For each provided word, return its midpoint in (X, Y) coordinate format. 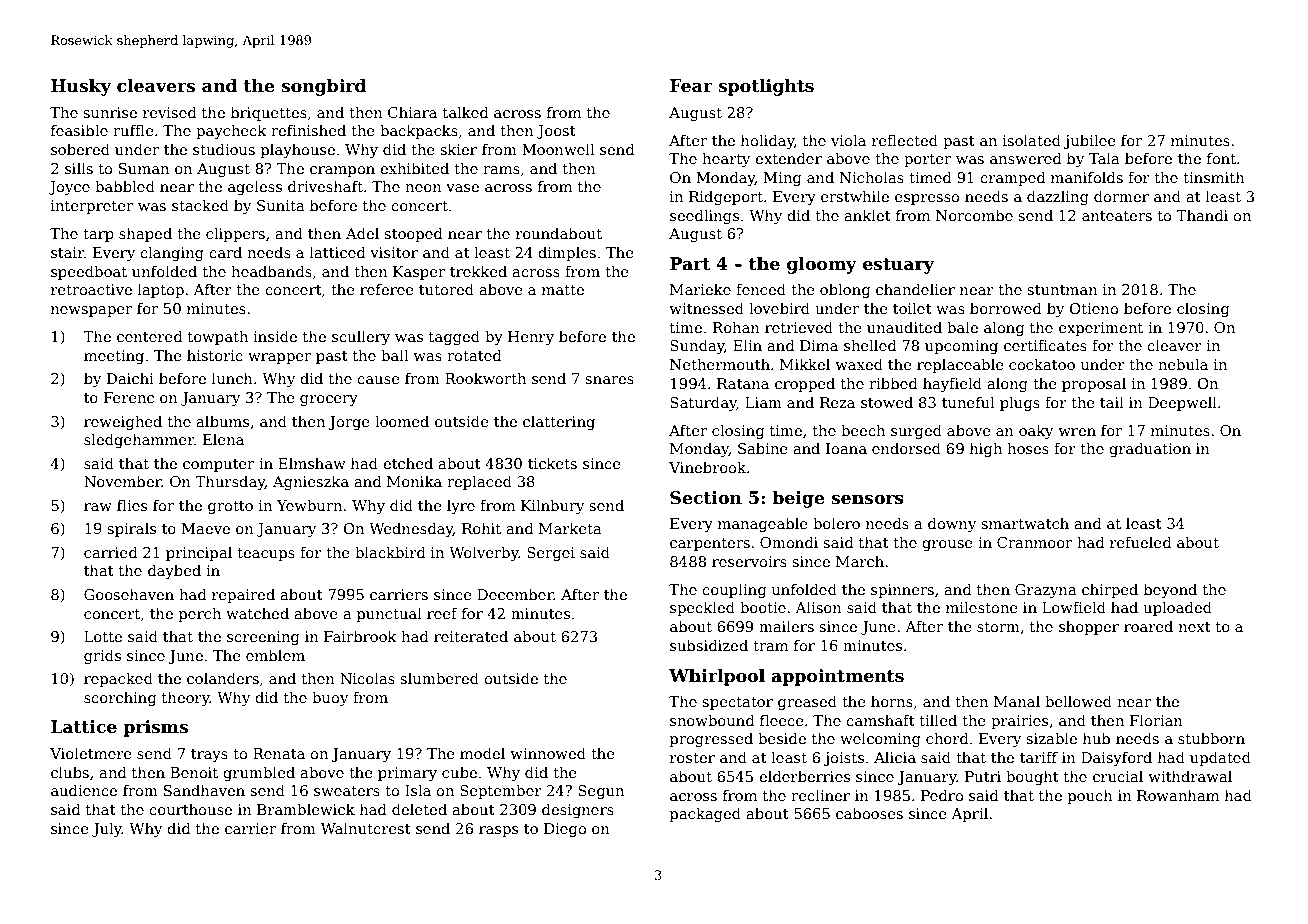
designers (578, 810)
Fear (691, 86)
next (1195, 627)
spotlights (766, 87)
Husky (81, 87)
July (107, 829)
